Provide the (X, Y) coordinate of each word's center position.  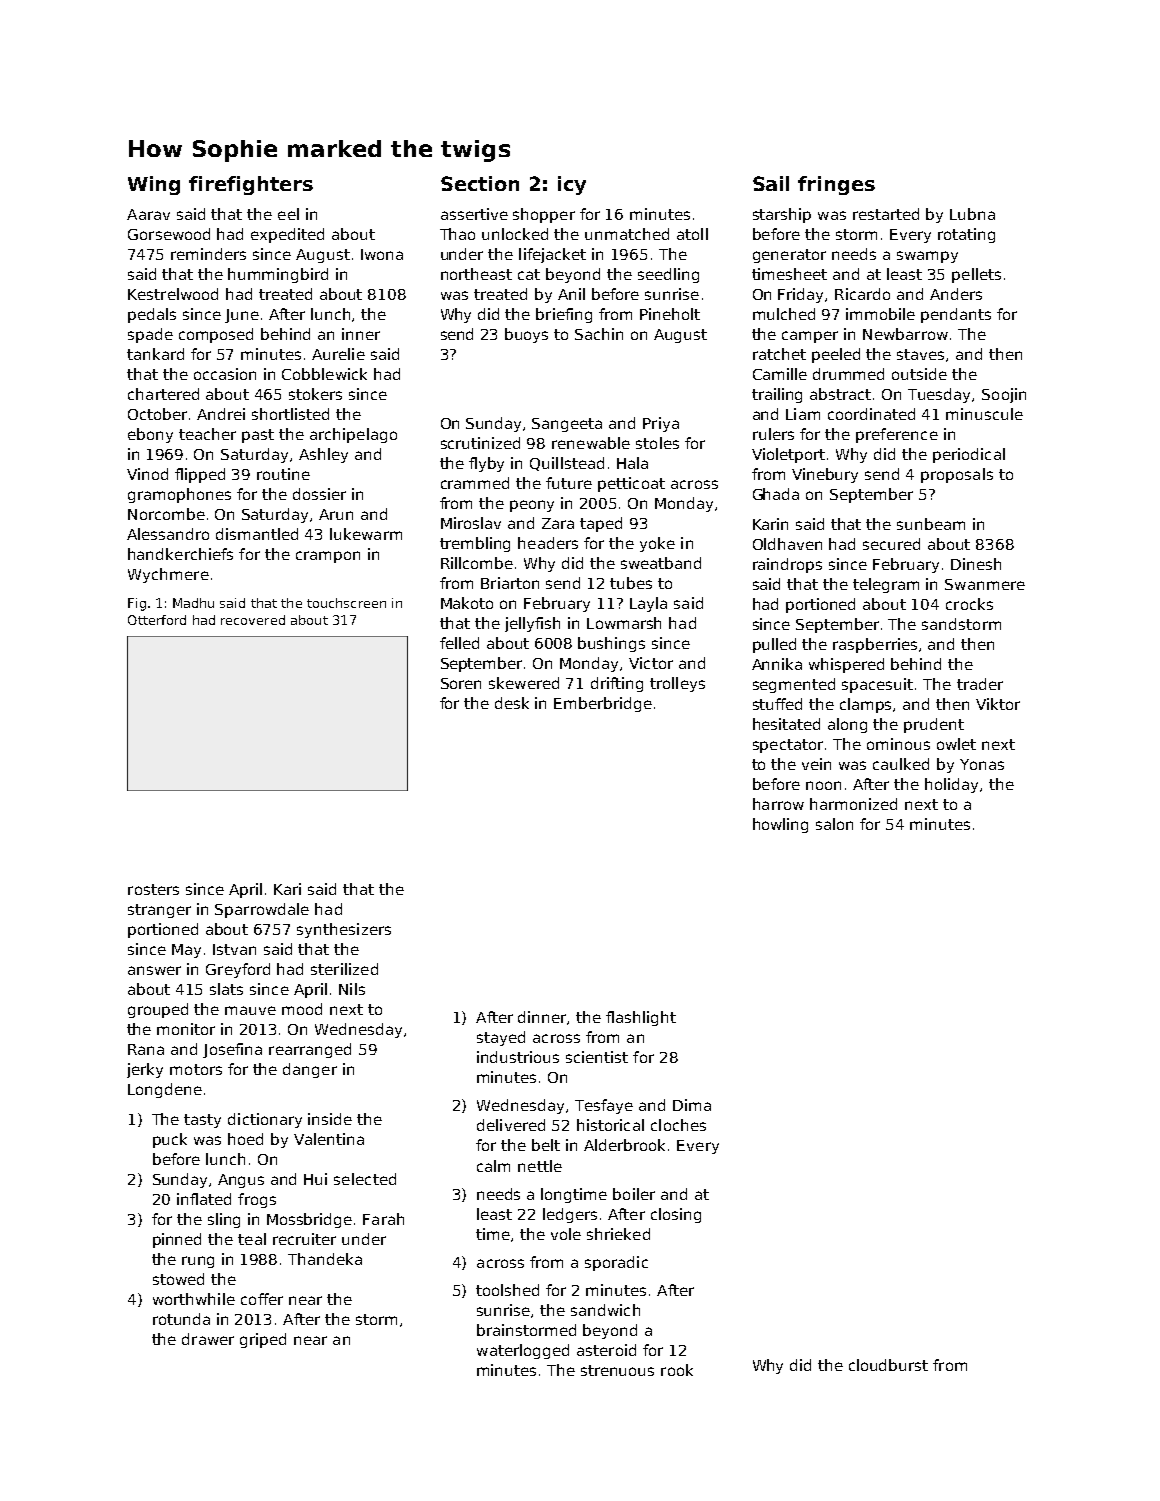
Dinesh (976, 564)
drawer (208, 1339)
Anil (571, 294)
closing (676, 1215)
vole (566, 1234)
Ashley (323, 455)
